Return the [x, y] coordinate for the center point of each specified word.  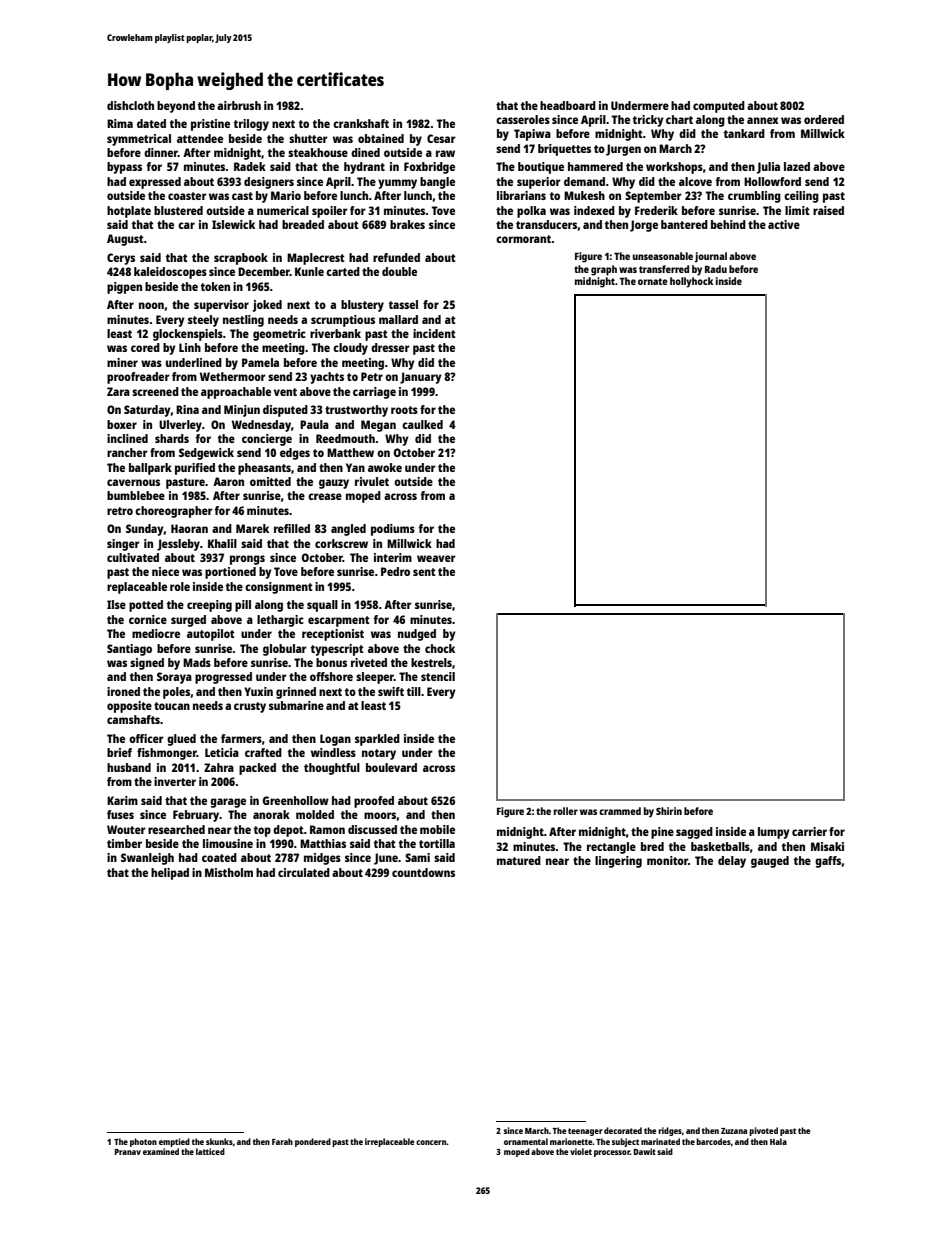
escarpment [339, 621]
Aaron [228, 481]
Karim [122, 800]
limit [797, 210]
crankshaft [361, 123]
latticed [210, 1151]
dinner [161, 152]
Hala [778, 1141]
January [421, 378]
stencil [438, 676]
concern [431, 1142]
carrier [809, 831]
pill [243, 606]
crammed [620, 811]
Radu [716, 269]
